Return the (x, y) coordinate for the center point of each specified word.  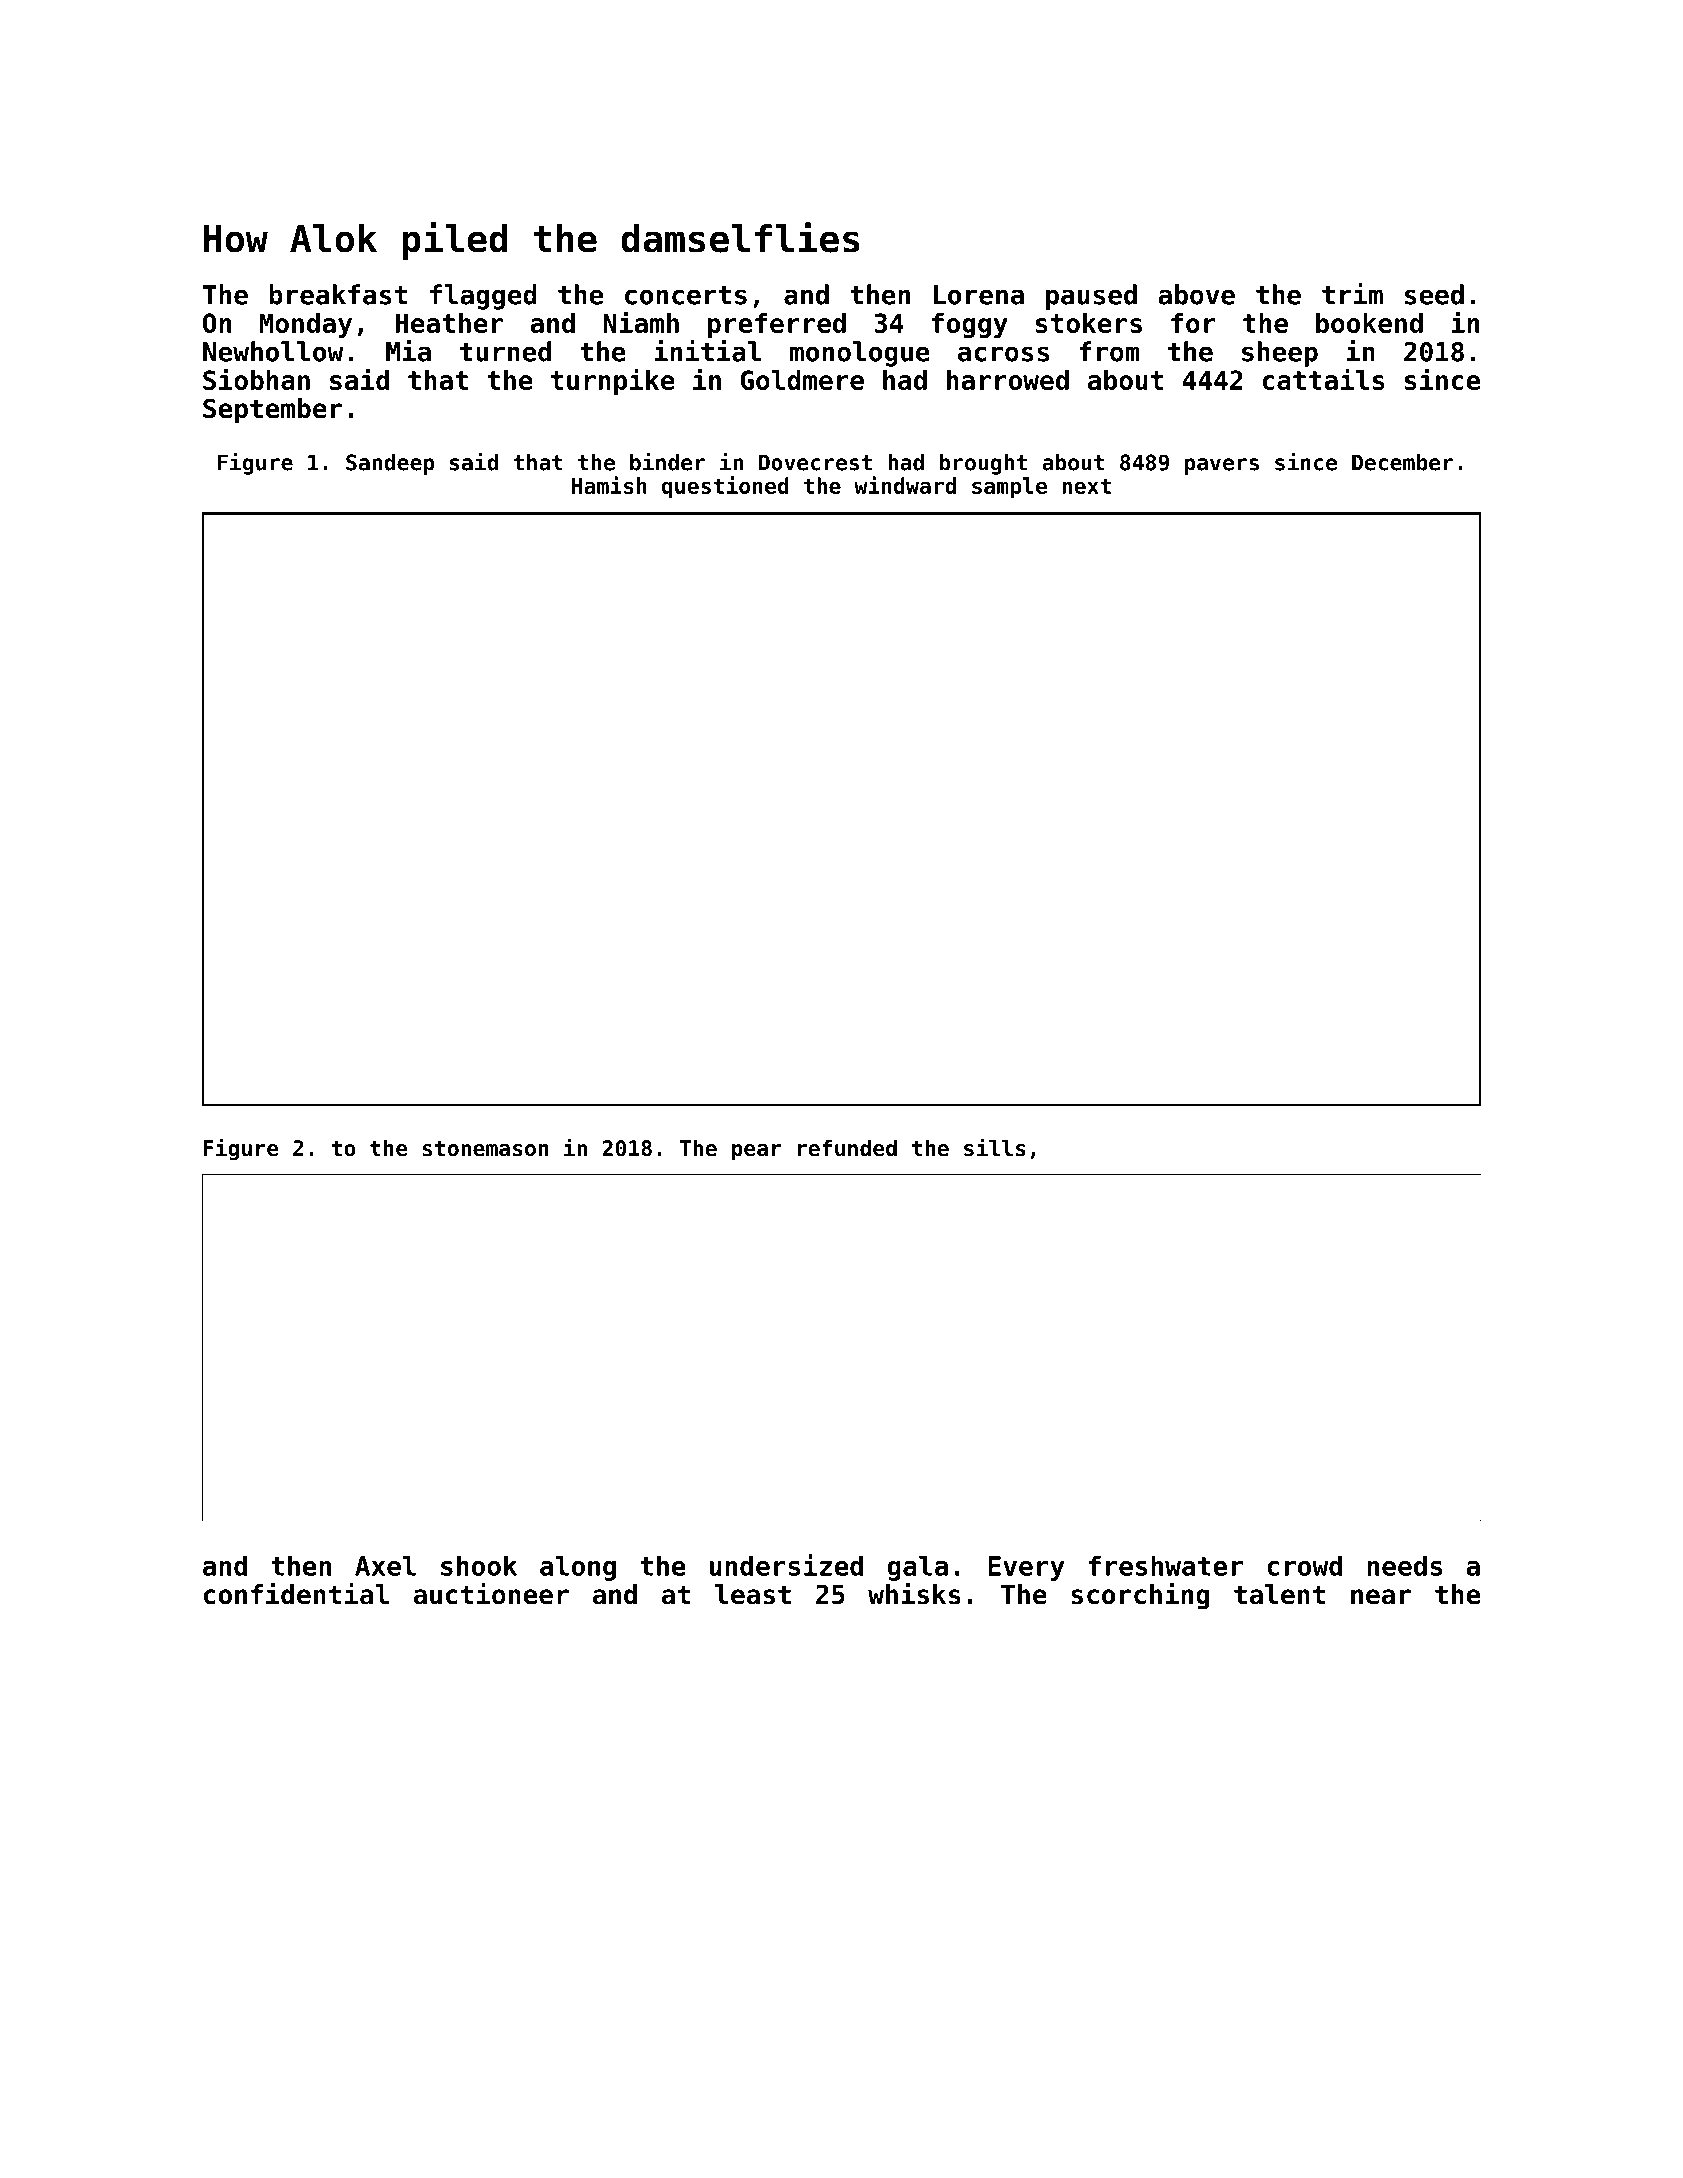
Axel (385, 1565)
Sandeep (390, 464)
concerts (686, 295)
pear (757, 1152)
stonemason (485, 1149)
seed (1434, 294)
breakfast (338, 294)
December (1403, 462)
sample (1009, 487)
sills (995, 1147)
